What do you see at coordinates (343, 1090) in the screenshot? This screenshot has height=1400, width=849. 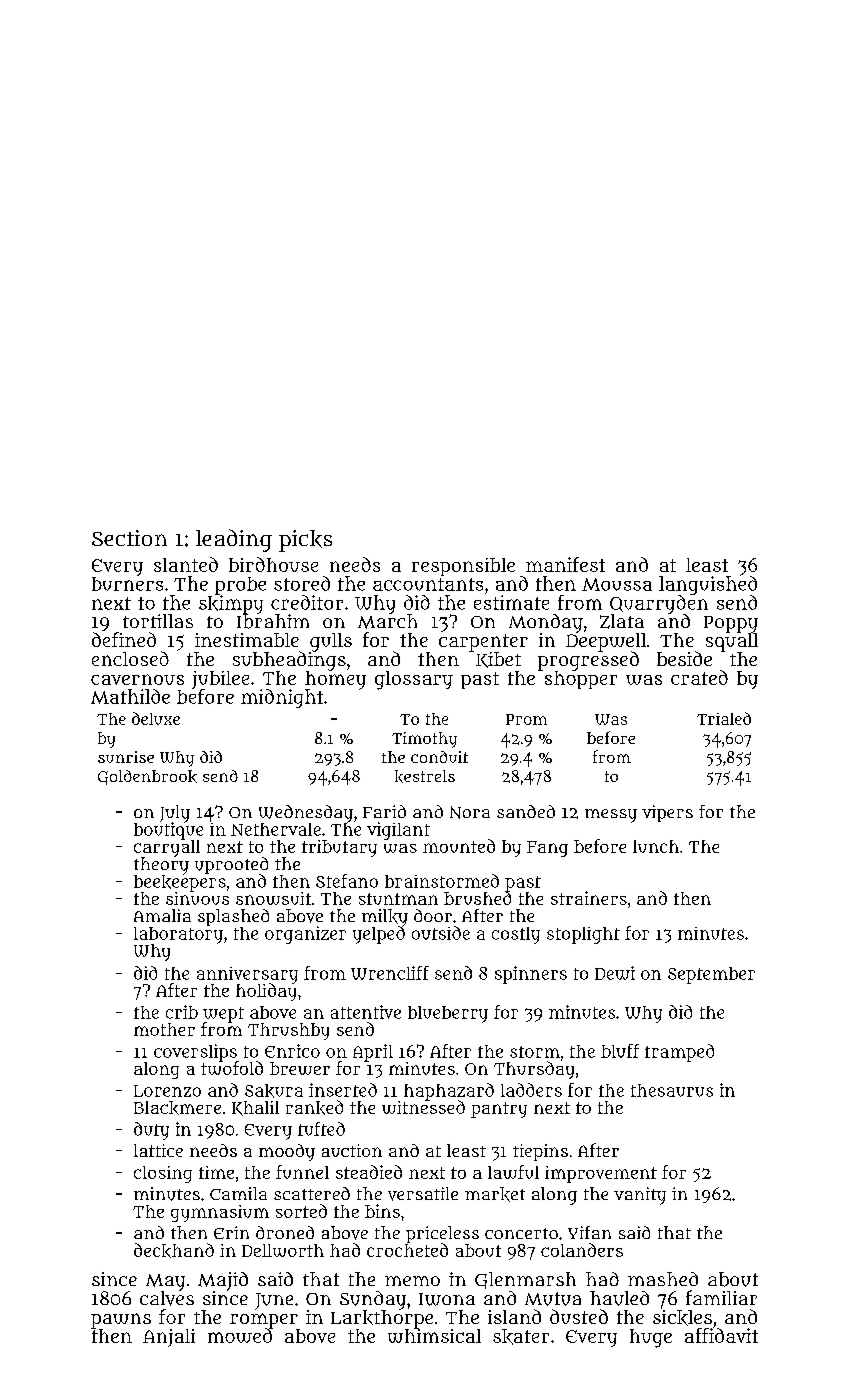 I see `inserted` at bounding box center [343, 1090].
